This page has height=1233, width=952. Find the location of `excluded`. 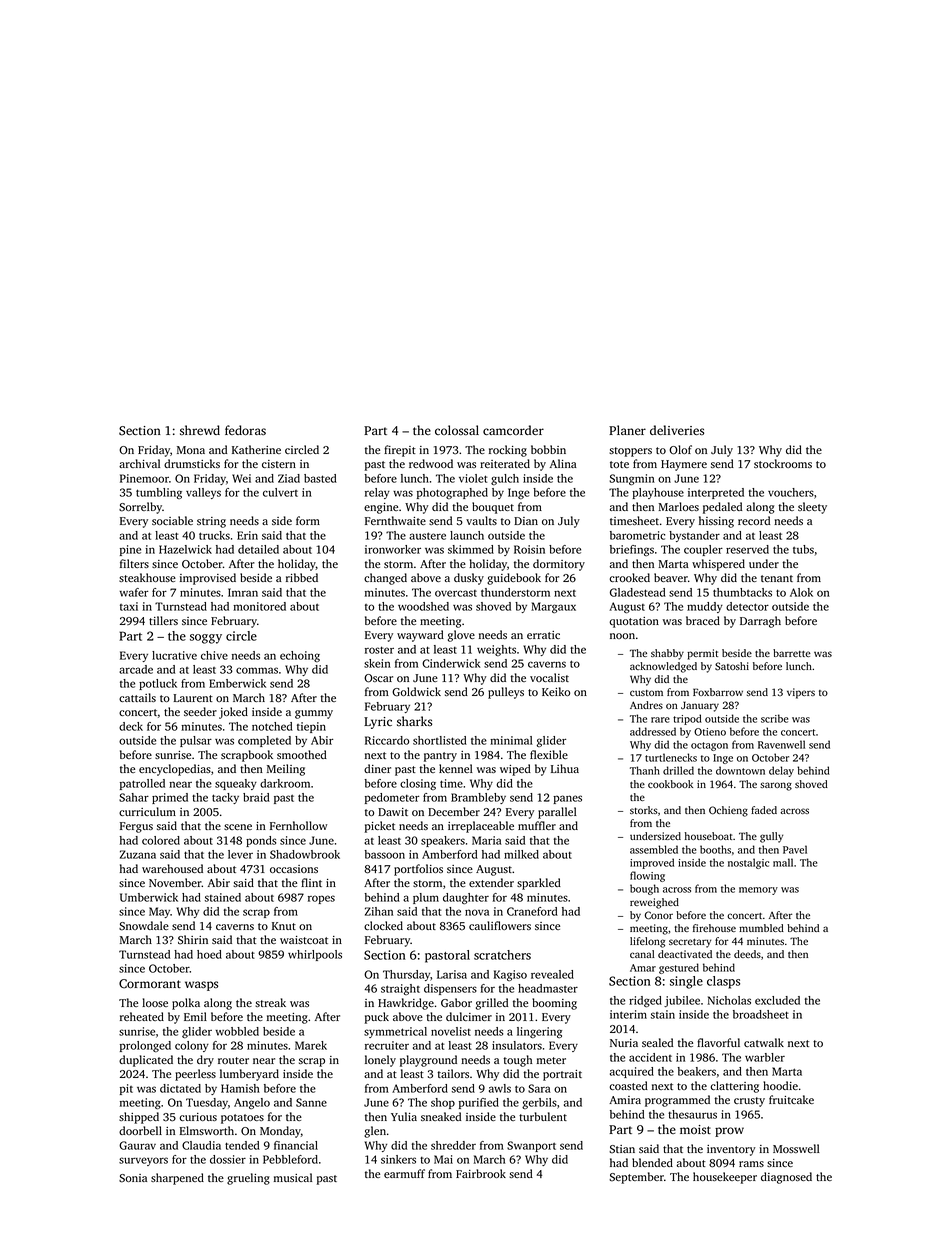

excluded is located at coordinates (777, 1000).
